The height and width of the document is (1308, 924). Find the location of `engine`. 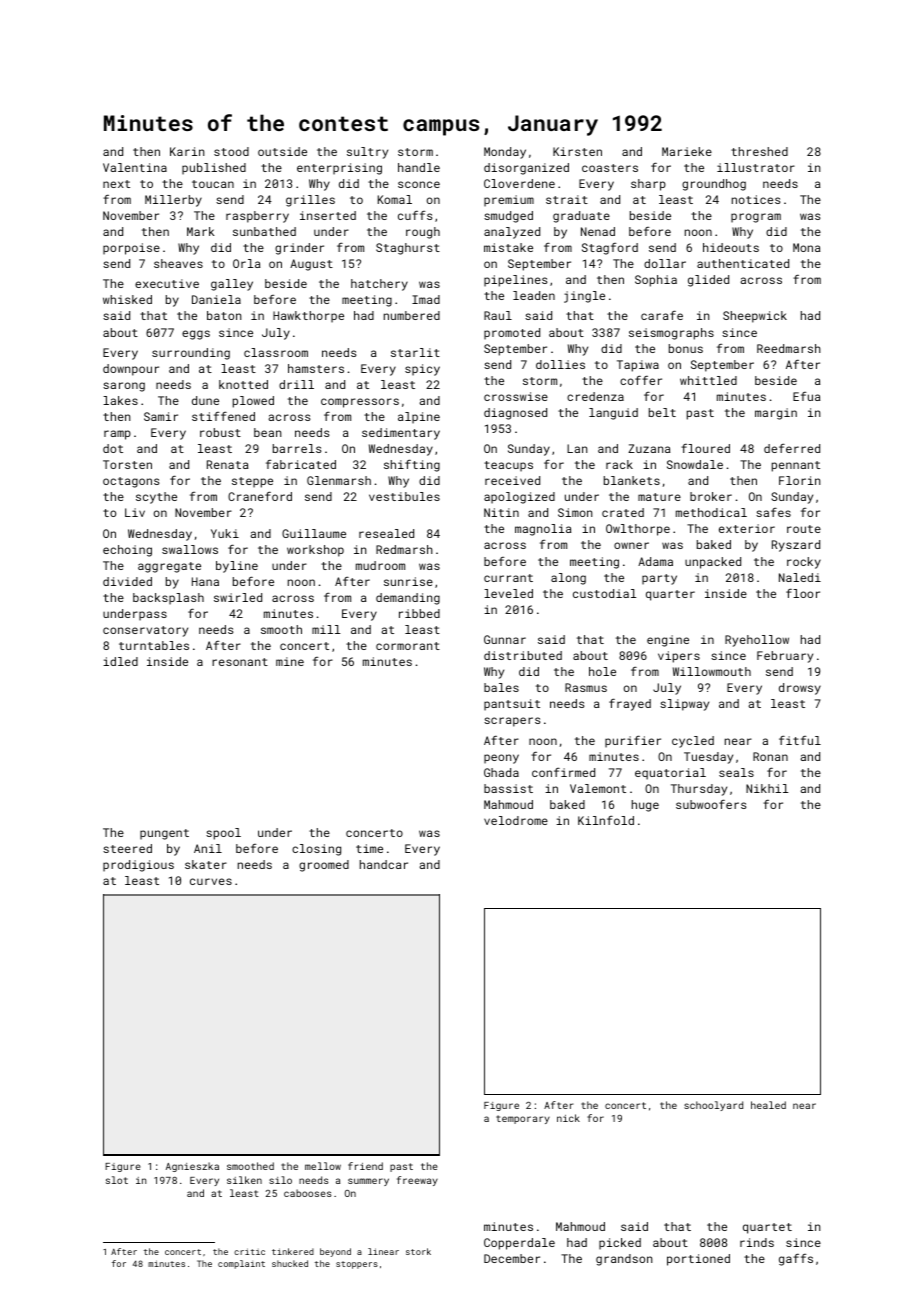

engine is located at coordinates (668, 641).
